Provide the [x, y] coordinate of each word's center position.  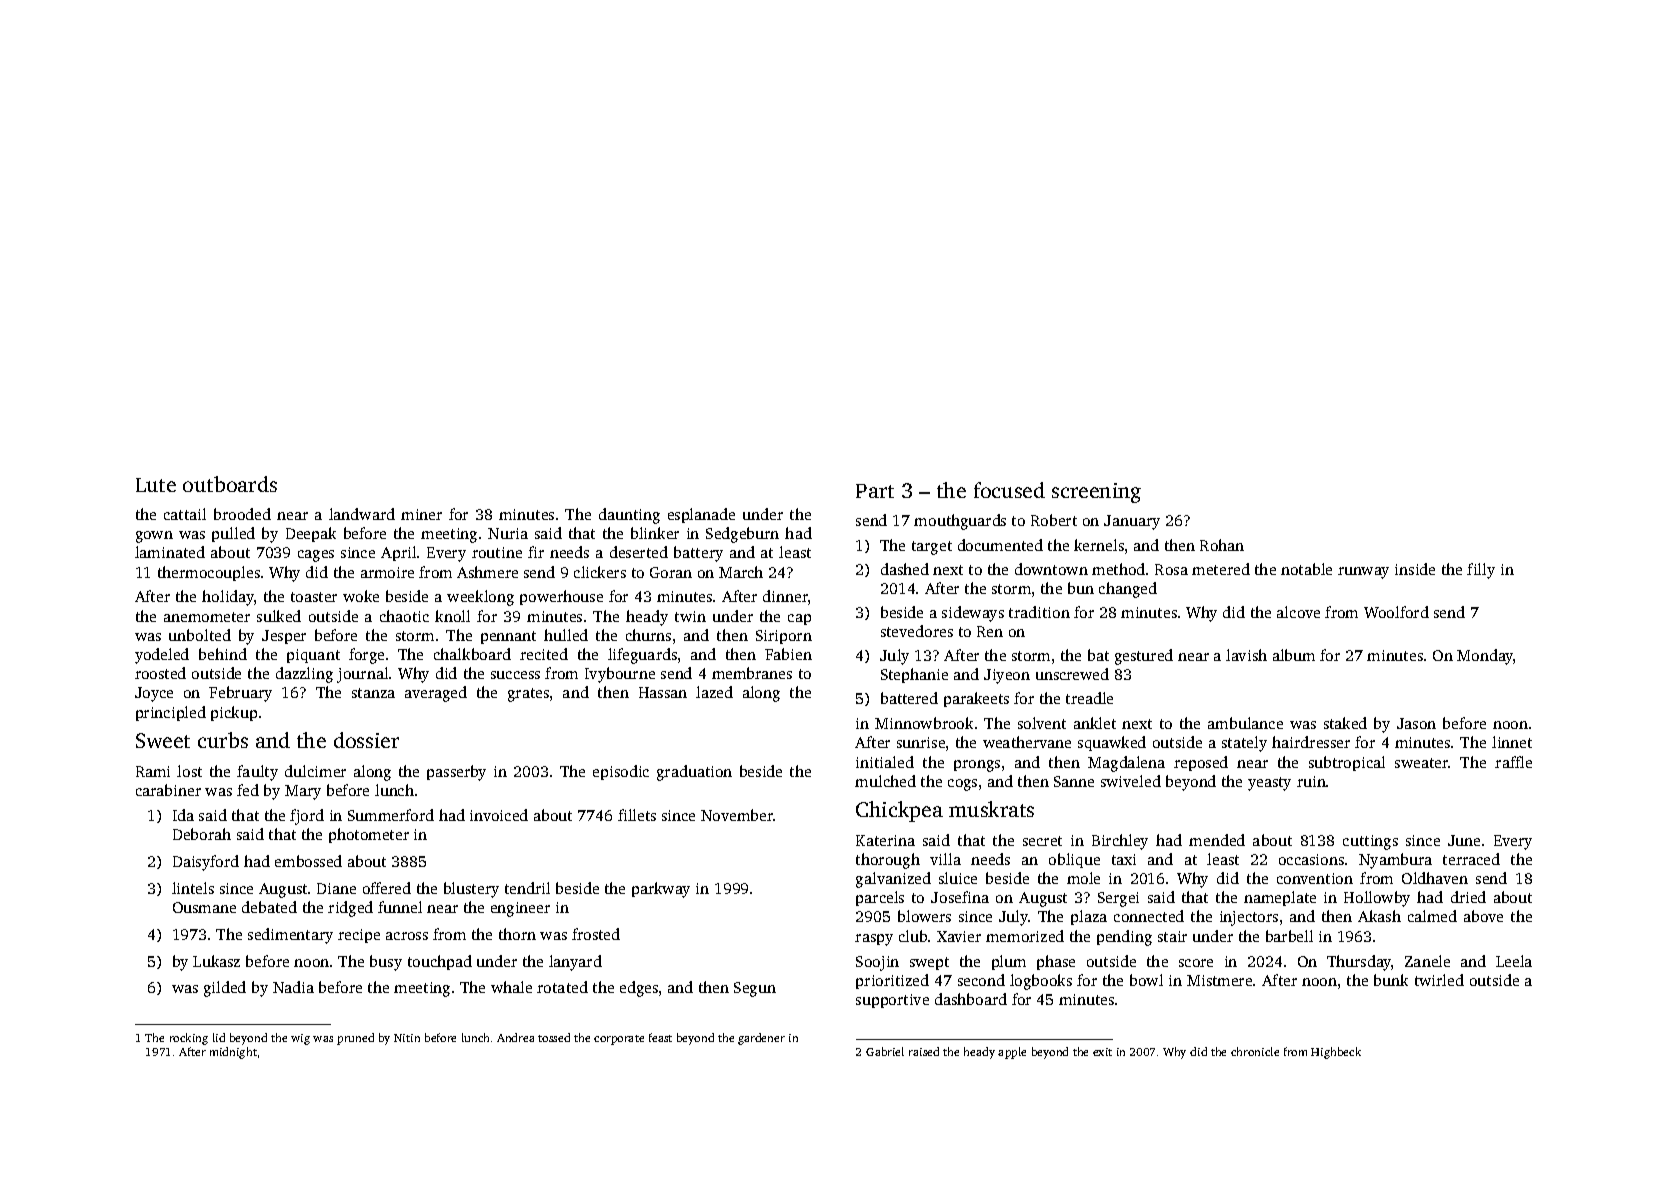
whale [511, 987]
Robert [1054, 520]
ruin [1311, 781]
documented [1000, 545]
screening [1096, 493]
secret [1042, 841]
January [1132, 522]
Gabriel [885, 1051]
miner [421, 514]
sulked [279, 616]
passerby [456, 773]
